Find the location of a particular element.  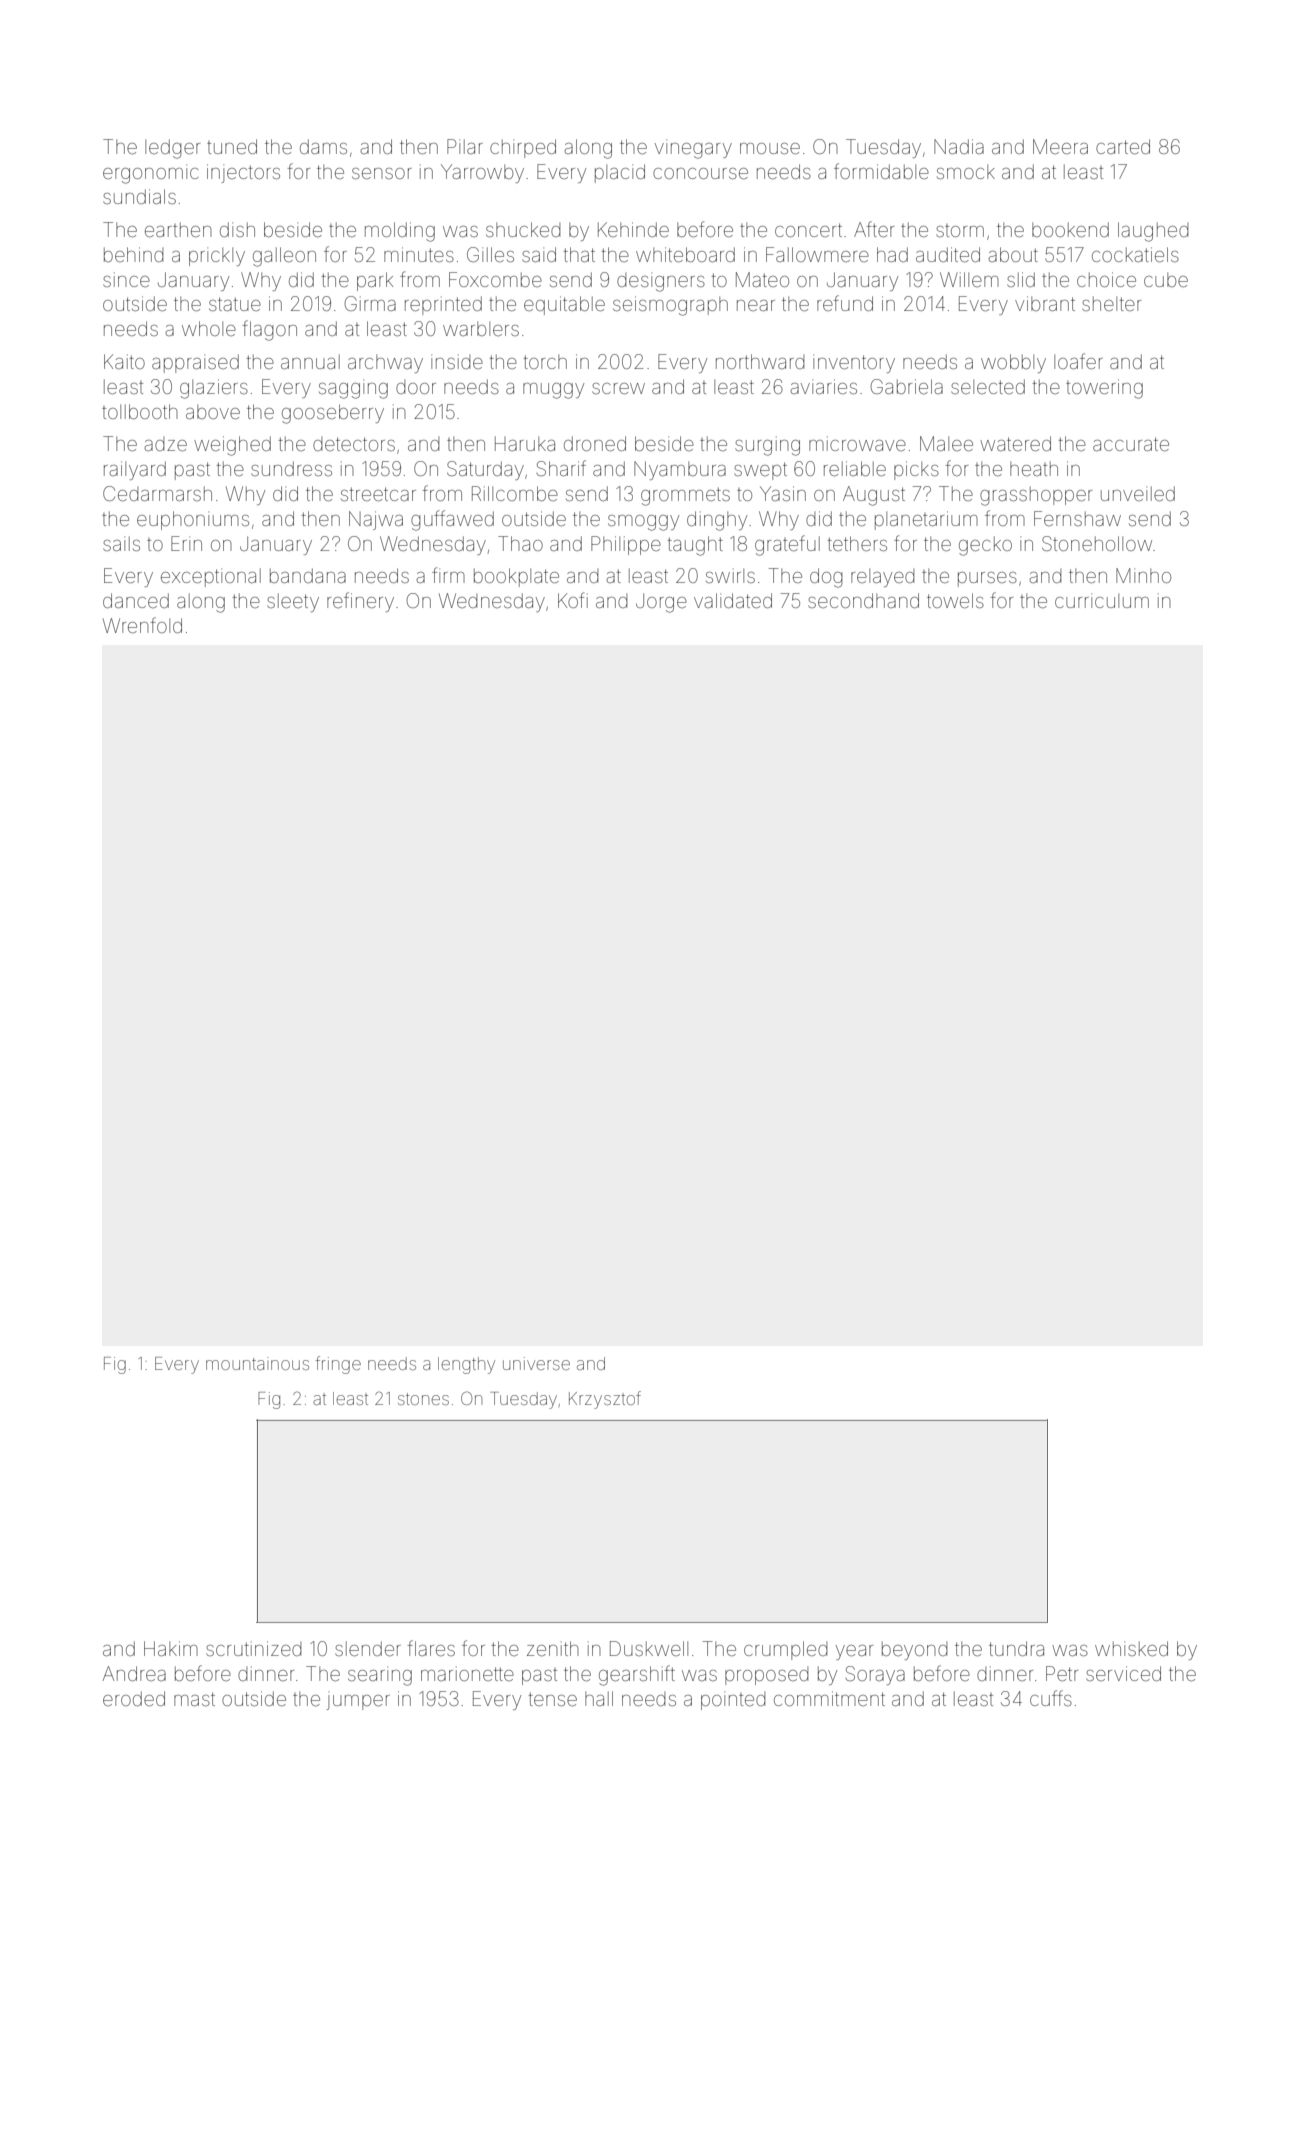

loafer is located at coordinates (1078, 361).
